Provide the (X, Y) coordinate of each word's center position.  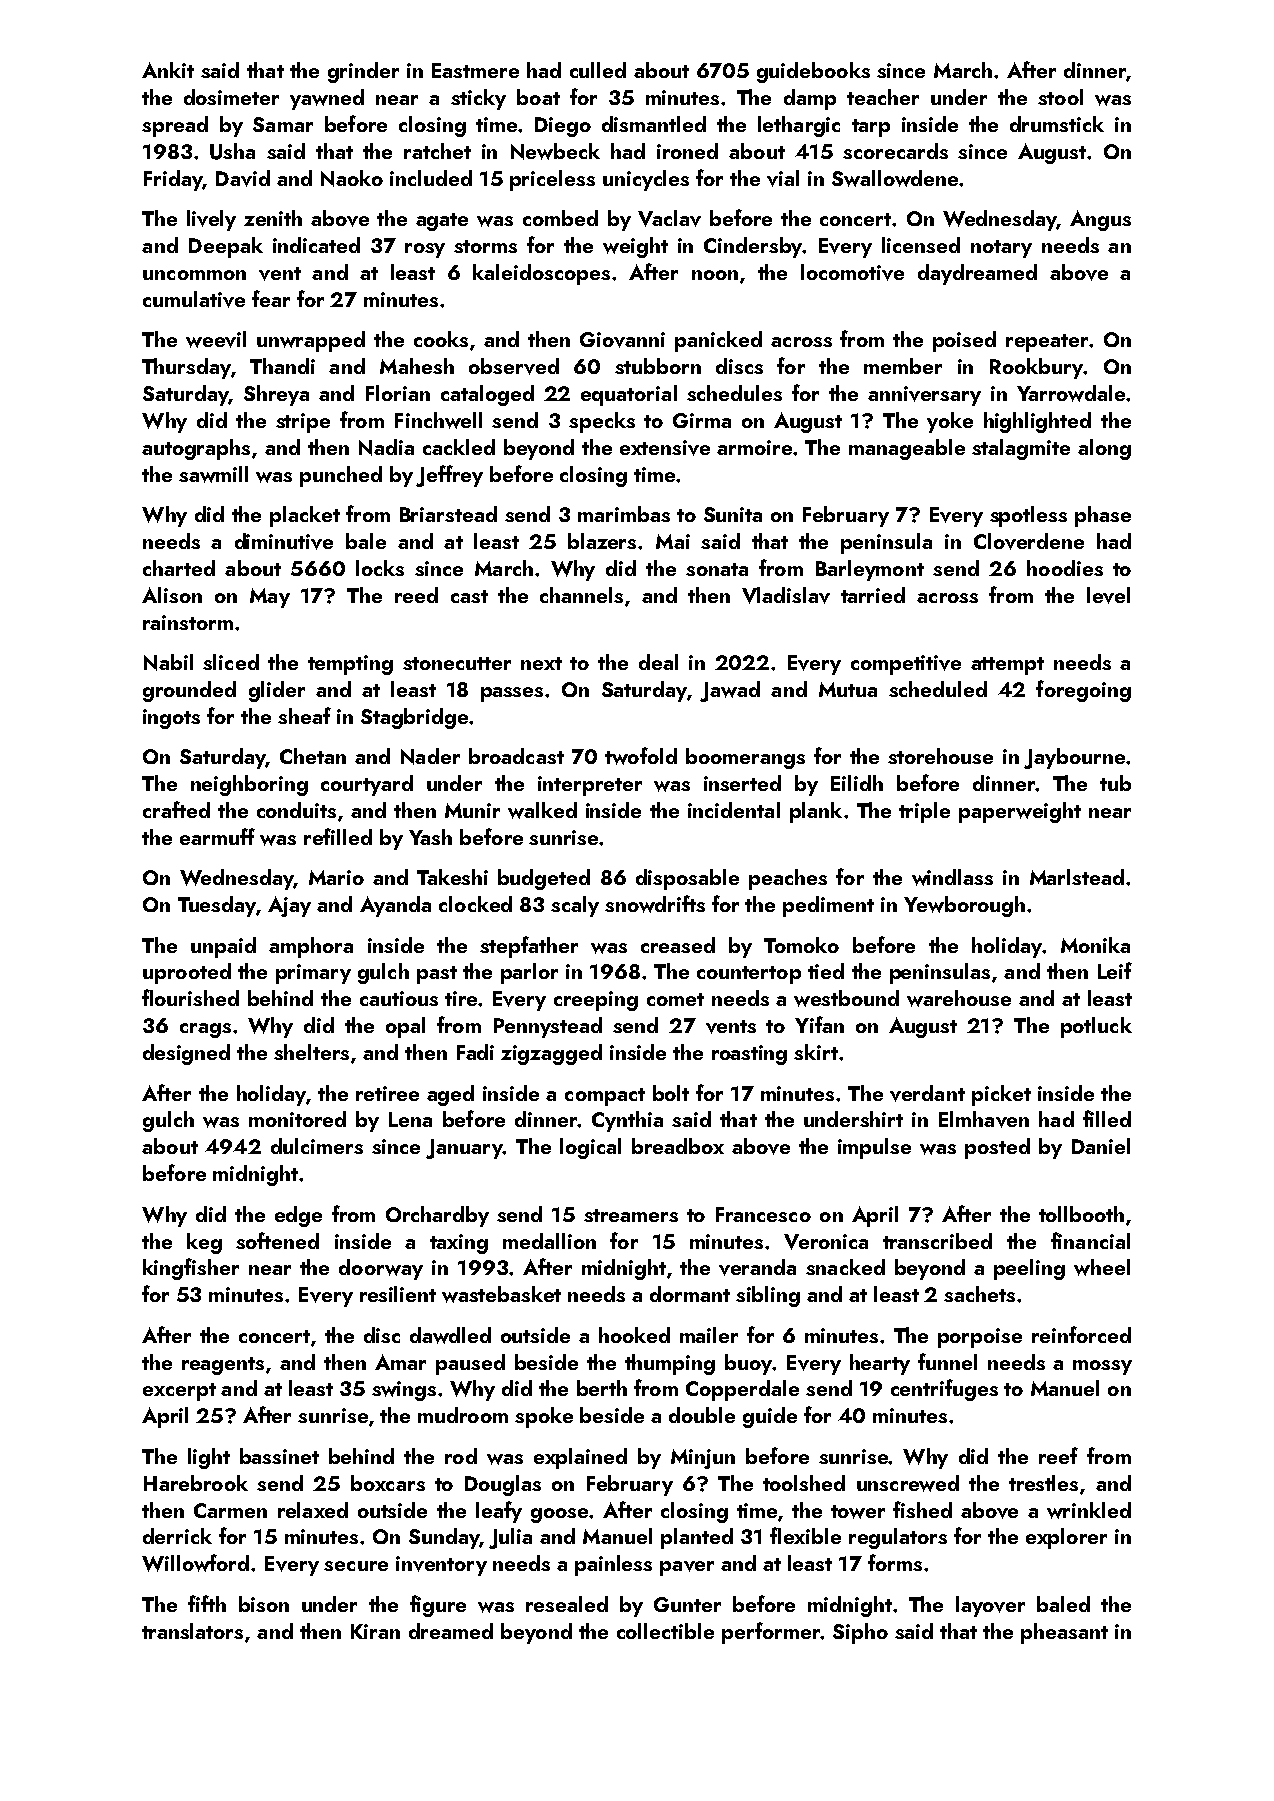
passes (512, 694)
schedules (734, 393)
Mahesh (417, 366)
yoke (950, 422)
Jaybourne (1074, 758)
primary (313, 974)
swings (404, 1391)
